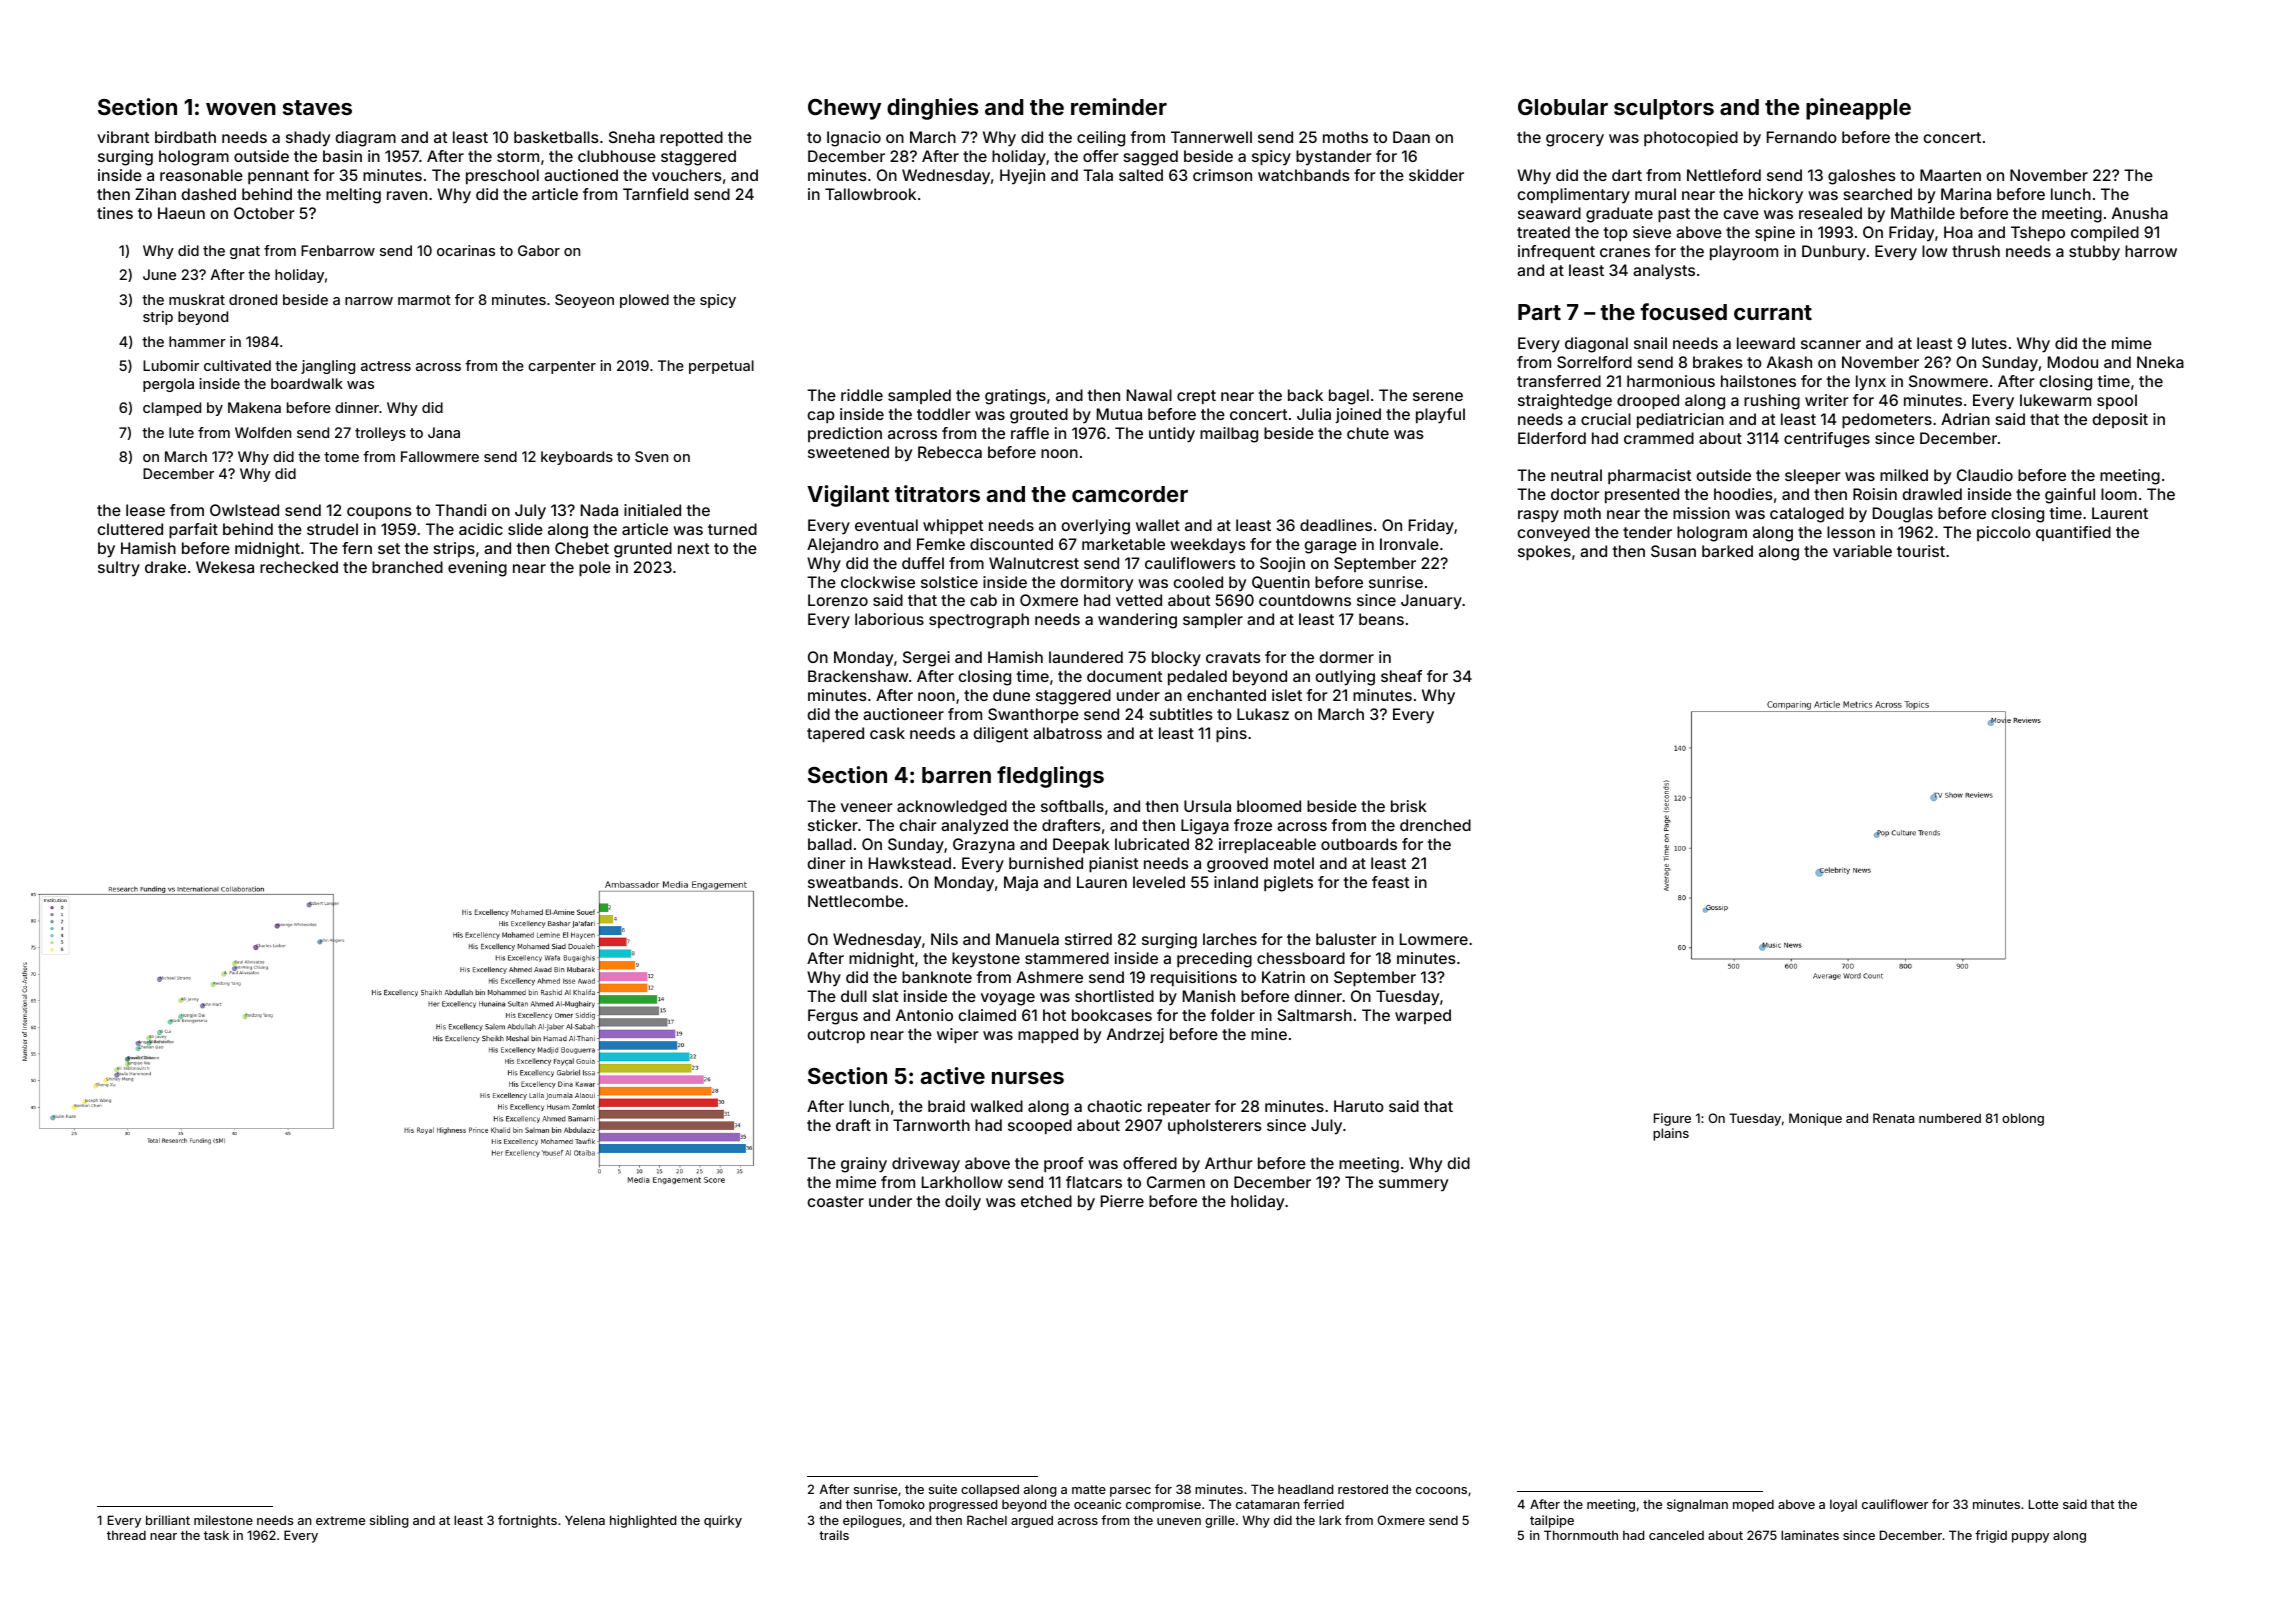  What do you see at coordinates (1401, 676) in the image?
I see `sheaf` at bounding box center [1401, 676].
